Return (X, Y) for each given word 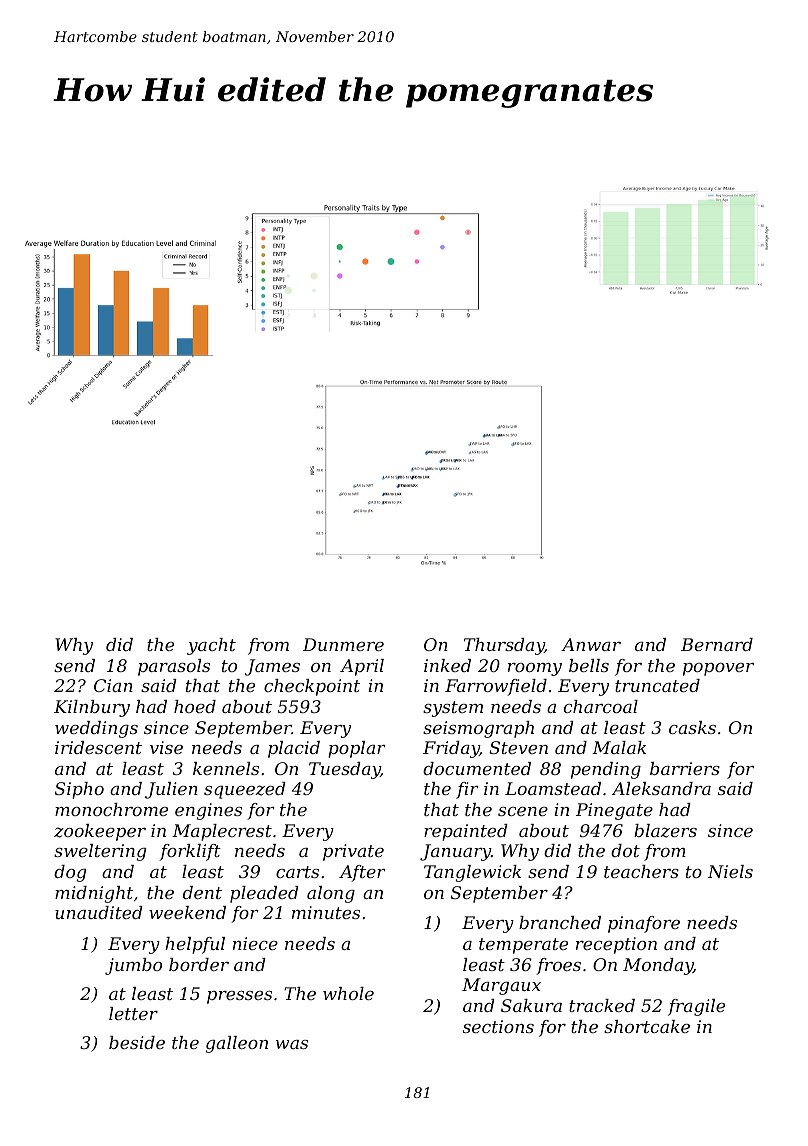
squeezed (245, 790)
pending (606, 770)
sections (498, 1026)
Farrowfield (496, 687)
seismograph (478, 729)
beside (137, 1042)
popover (718, 669)
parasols (174, 667)
